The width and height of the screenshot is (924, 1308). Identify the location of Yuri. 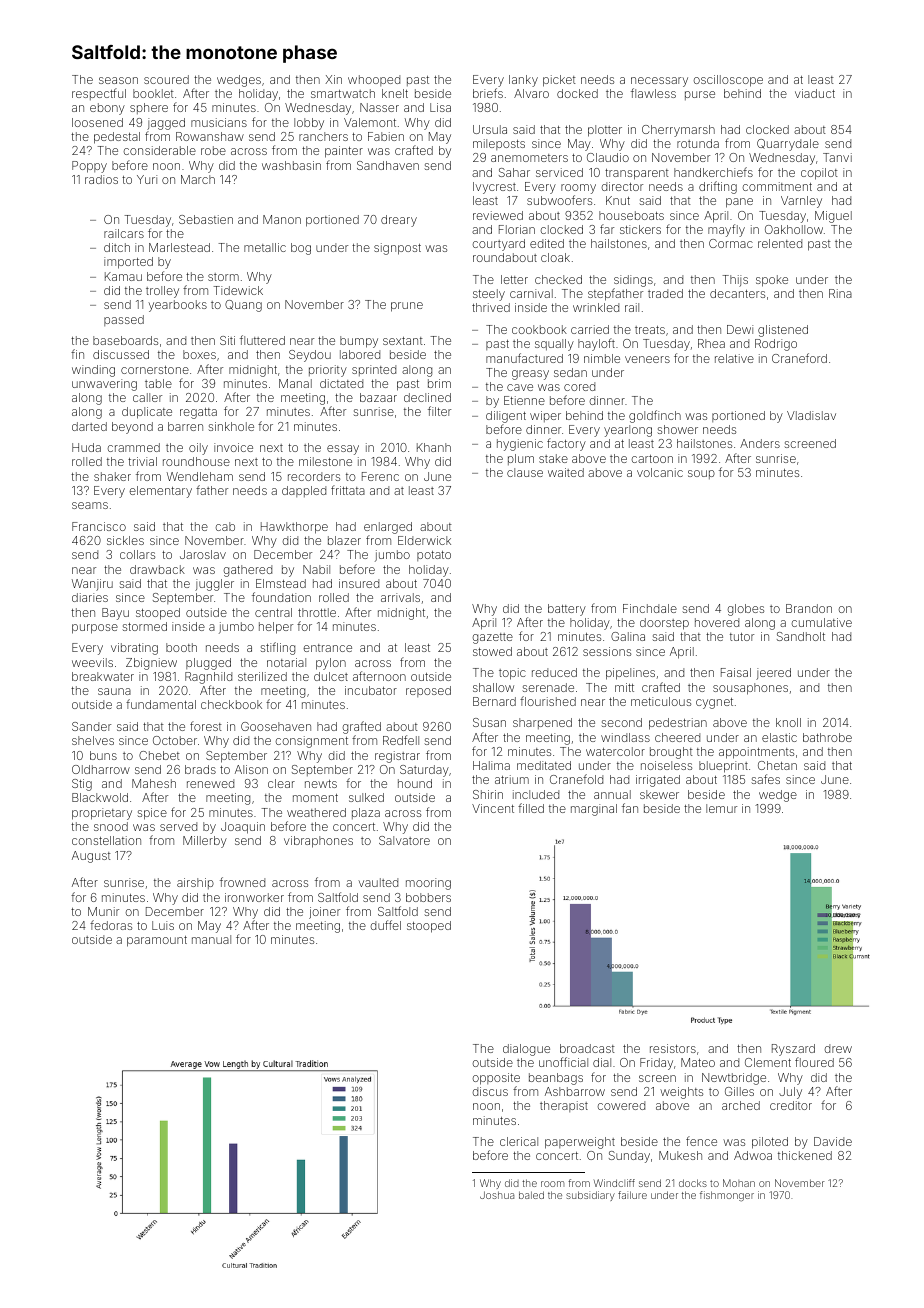
(147, 179).
